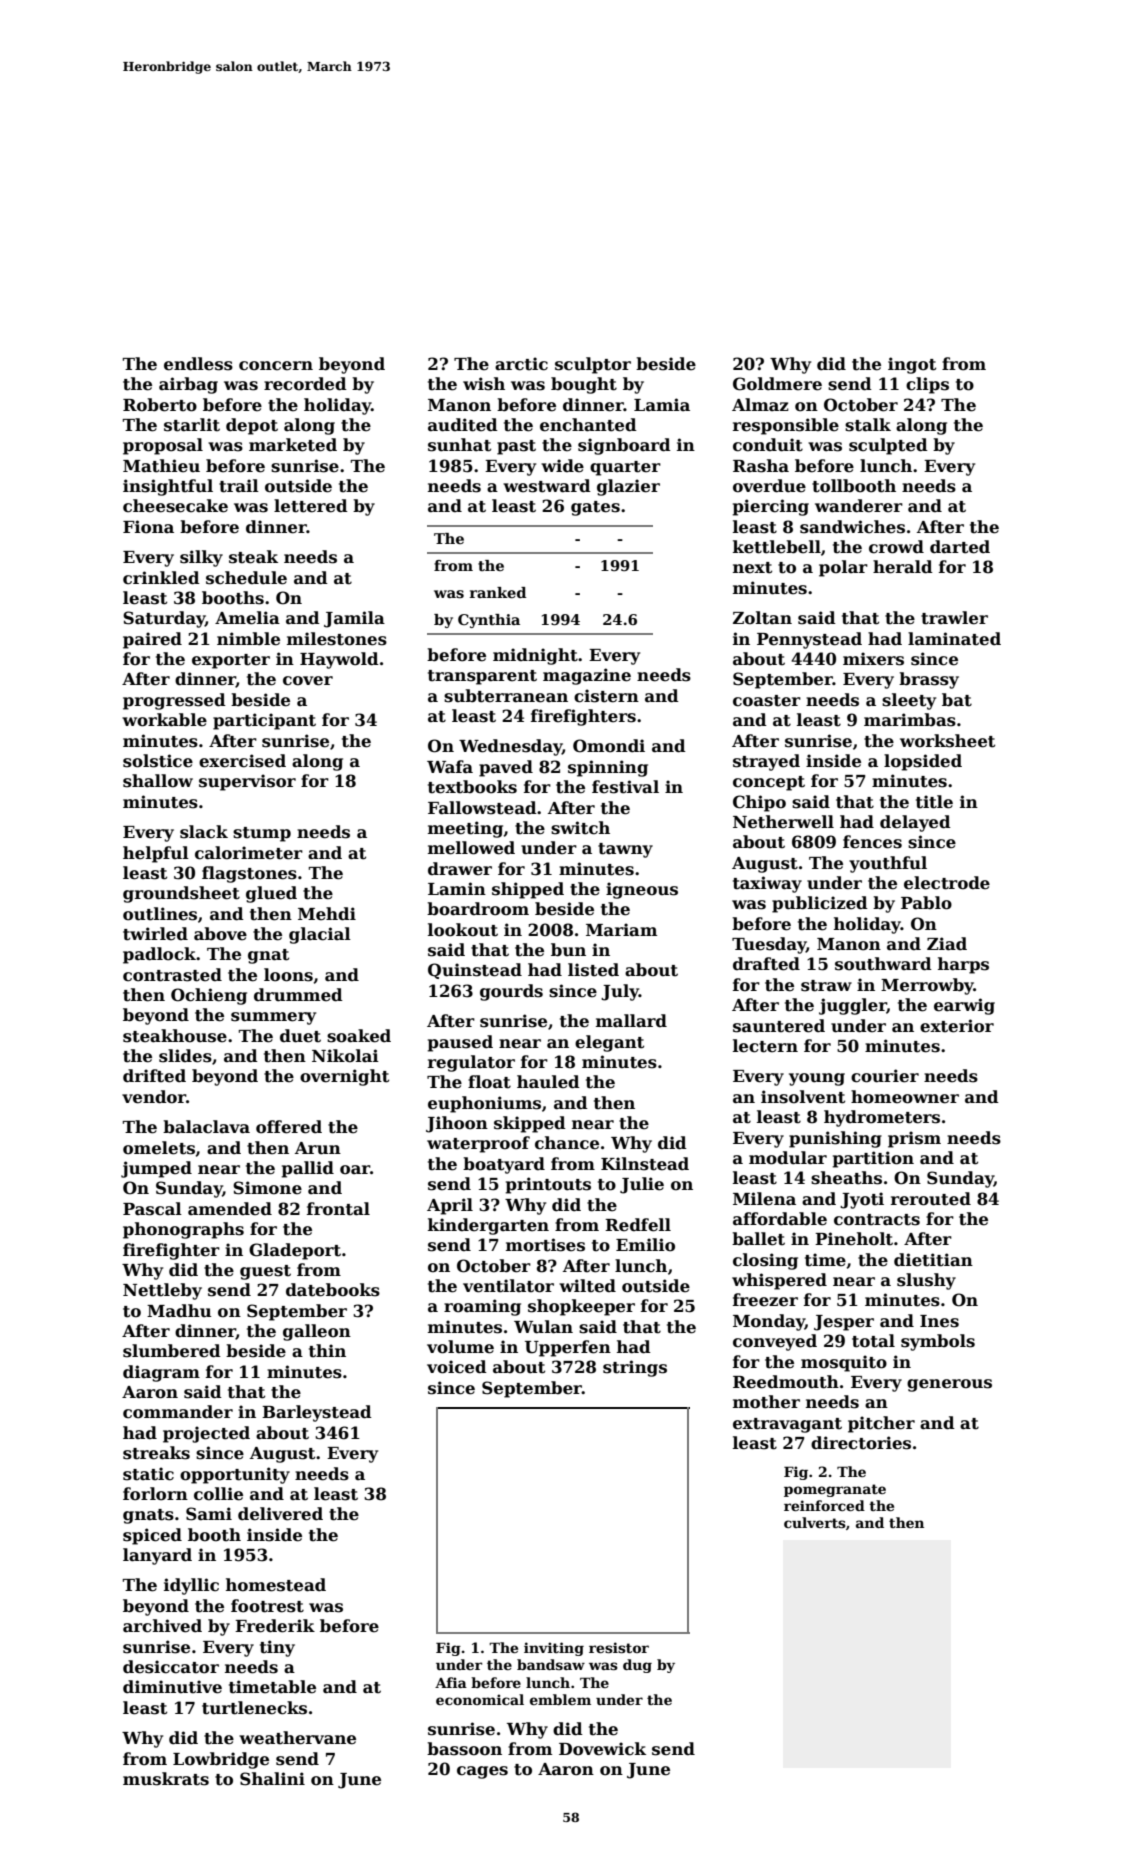 Image resolution: width=1125 pixels, height=1854 pixels. Describe the element at coordinates (883, 964) in the document. I see `southward` at that location.
